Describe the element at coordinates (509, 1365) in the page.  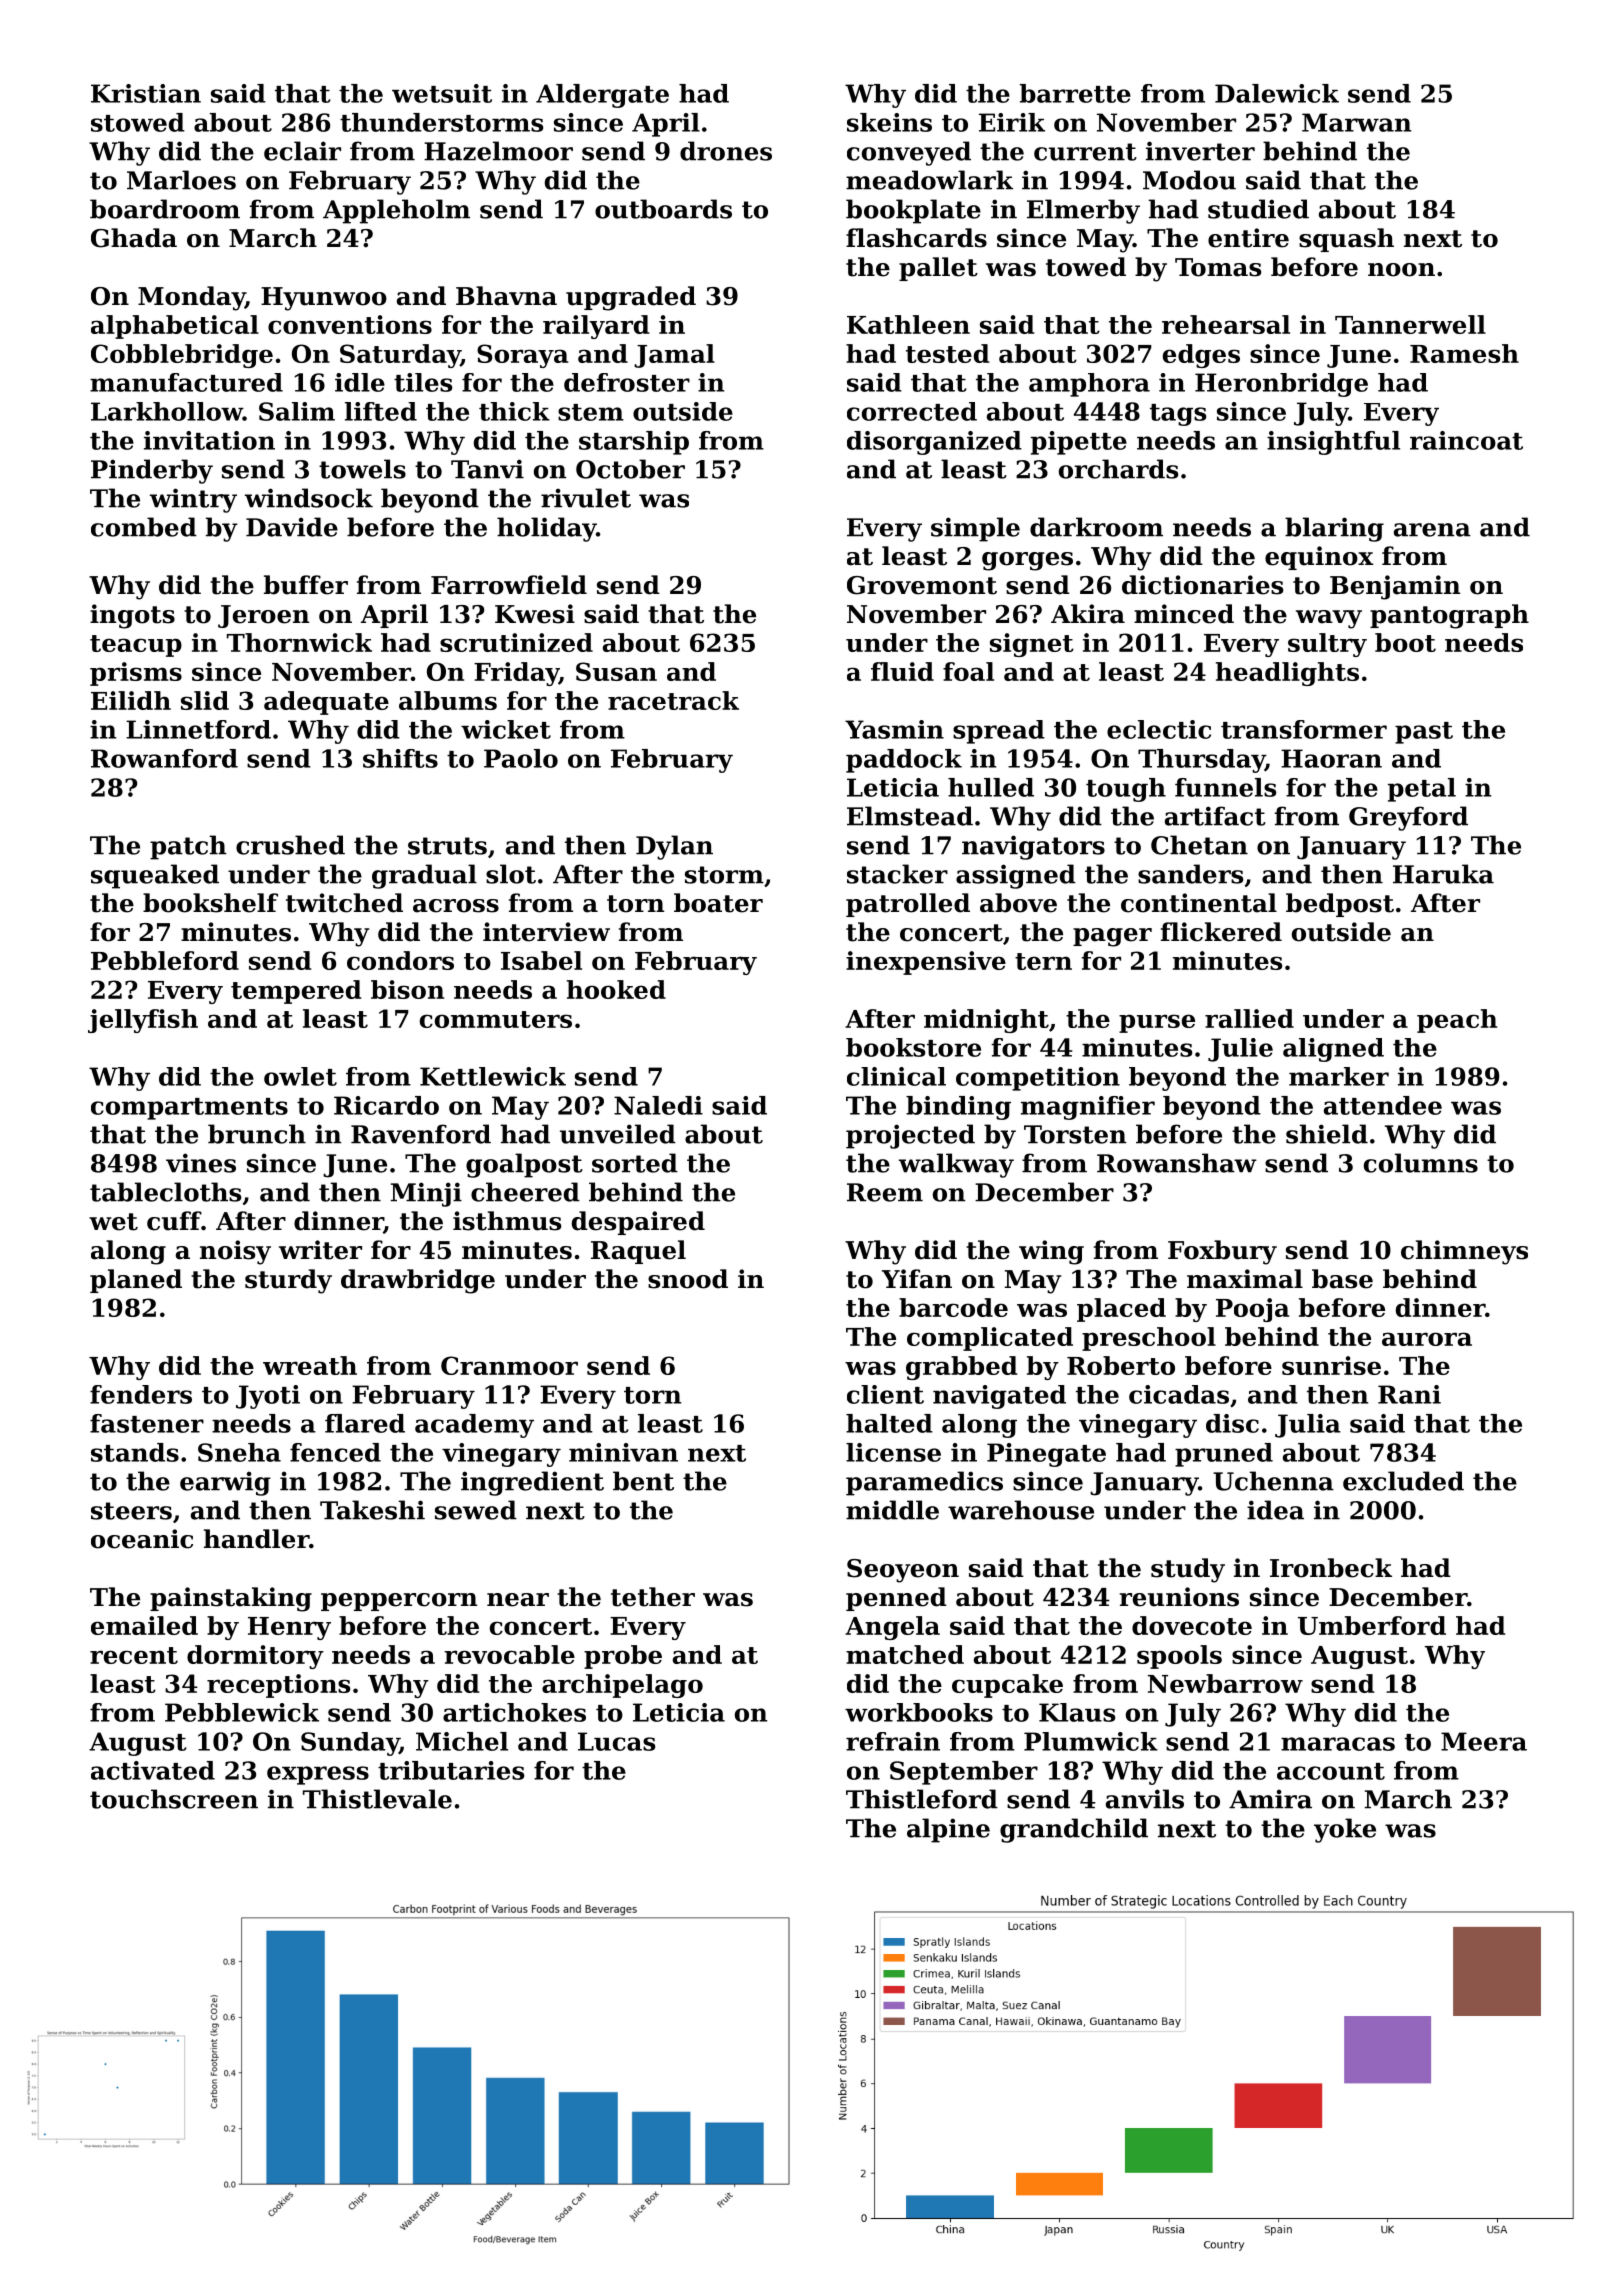
I see `Cranmoor` at that location.
